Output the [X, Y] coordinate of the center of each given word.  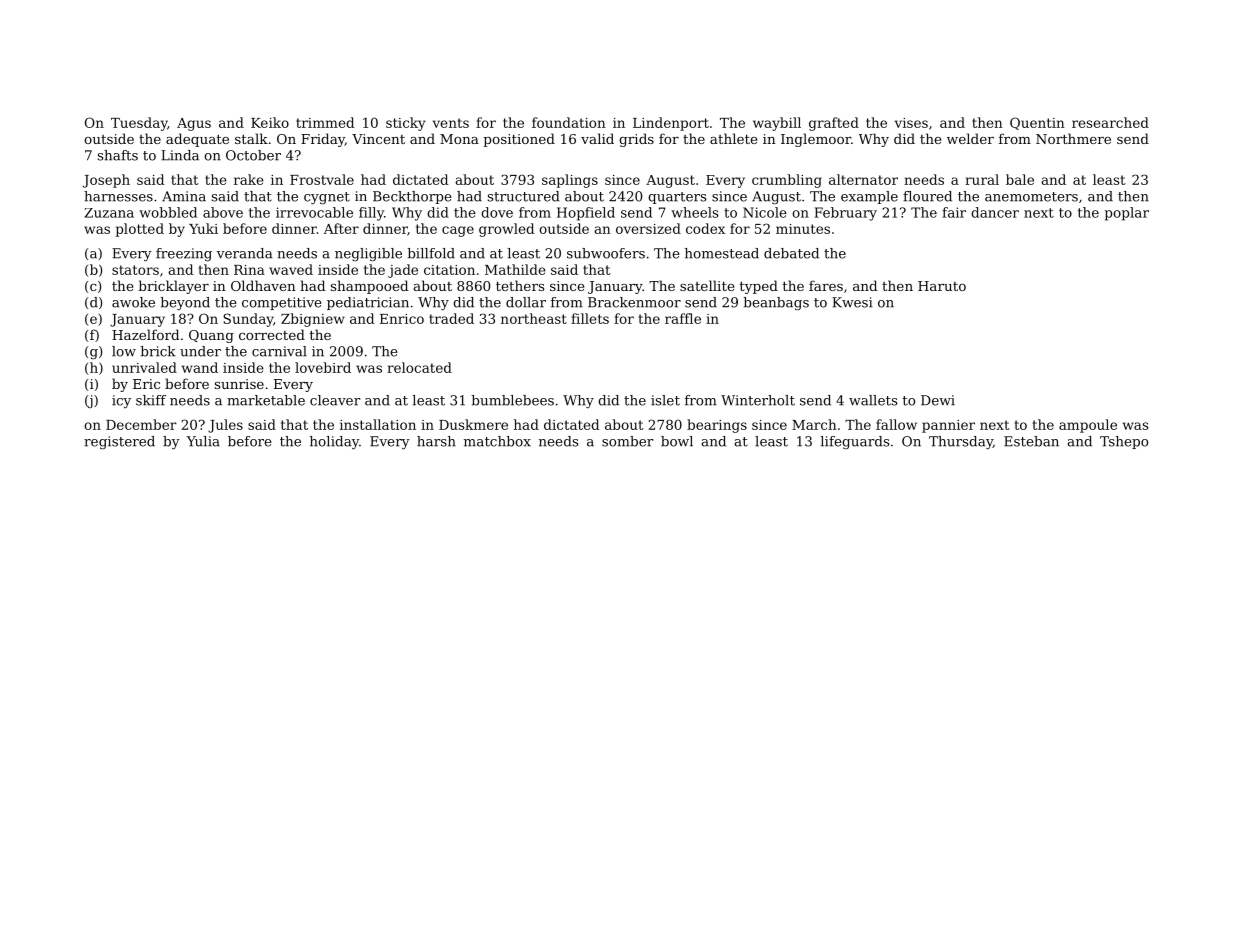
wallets [873, 400]
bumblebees [513, 400]
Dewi [938, 400]
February [845, 214]
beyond [185, 304]
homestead [722, 253]
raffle [683, 318]
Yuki [203, 228]
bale [1020, 179]
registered [119, 443]
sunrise [239, 384]
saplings [570, 181]
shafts [118, 155]
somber [627, 441]
